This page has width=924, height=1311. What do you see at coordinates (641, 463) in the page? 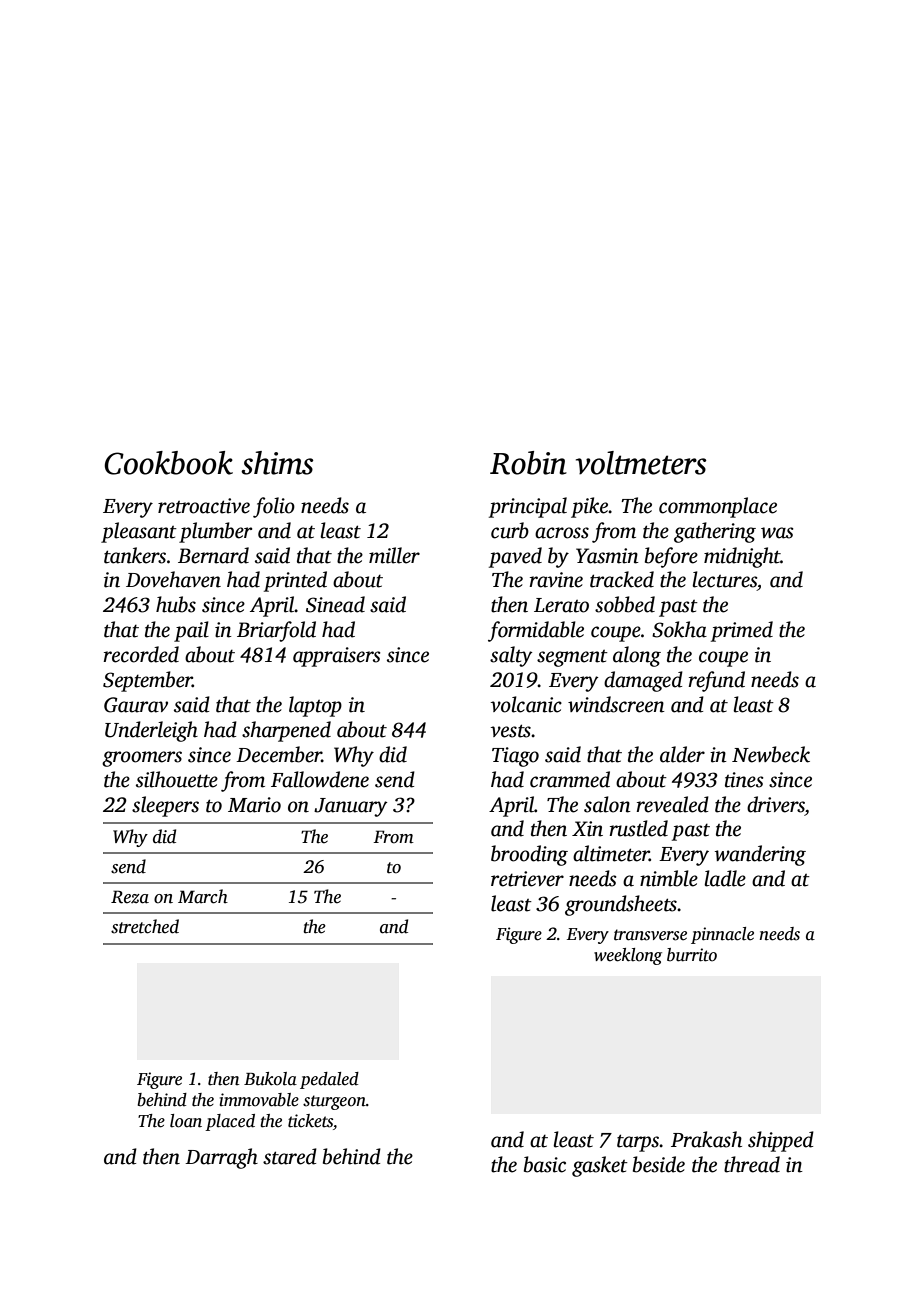
I see `voltmeters` at bounding box center [641, 463].
